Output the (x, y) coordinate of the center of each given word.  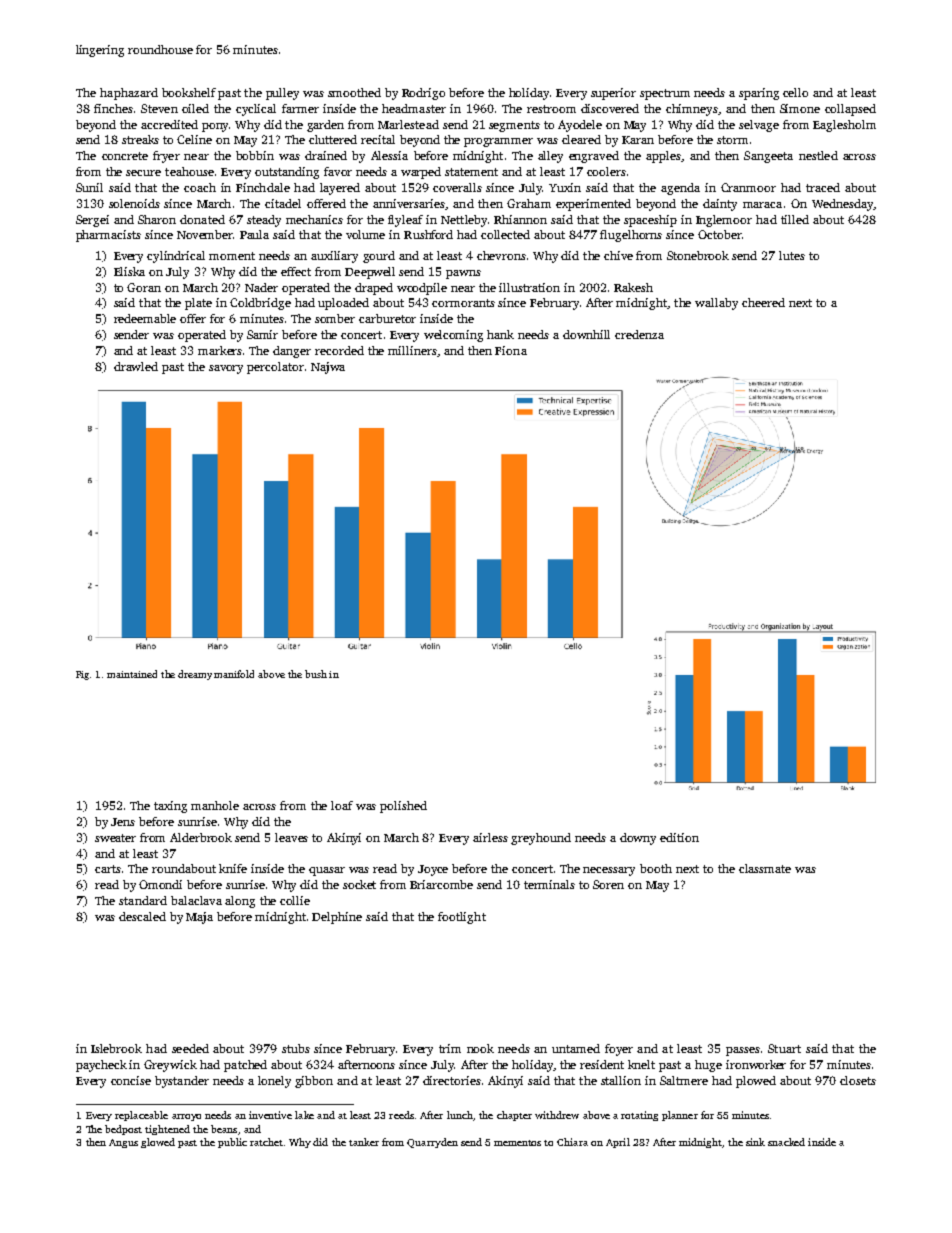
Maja (199, 918)
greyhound (541, 839)
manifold (234, 674)
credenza (639, 334)
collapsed (850, 110)
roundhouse (160, 49)
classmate (765, 868)
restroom (551, 109)
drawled (136, 366)
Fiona (511, 350)
